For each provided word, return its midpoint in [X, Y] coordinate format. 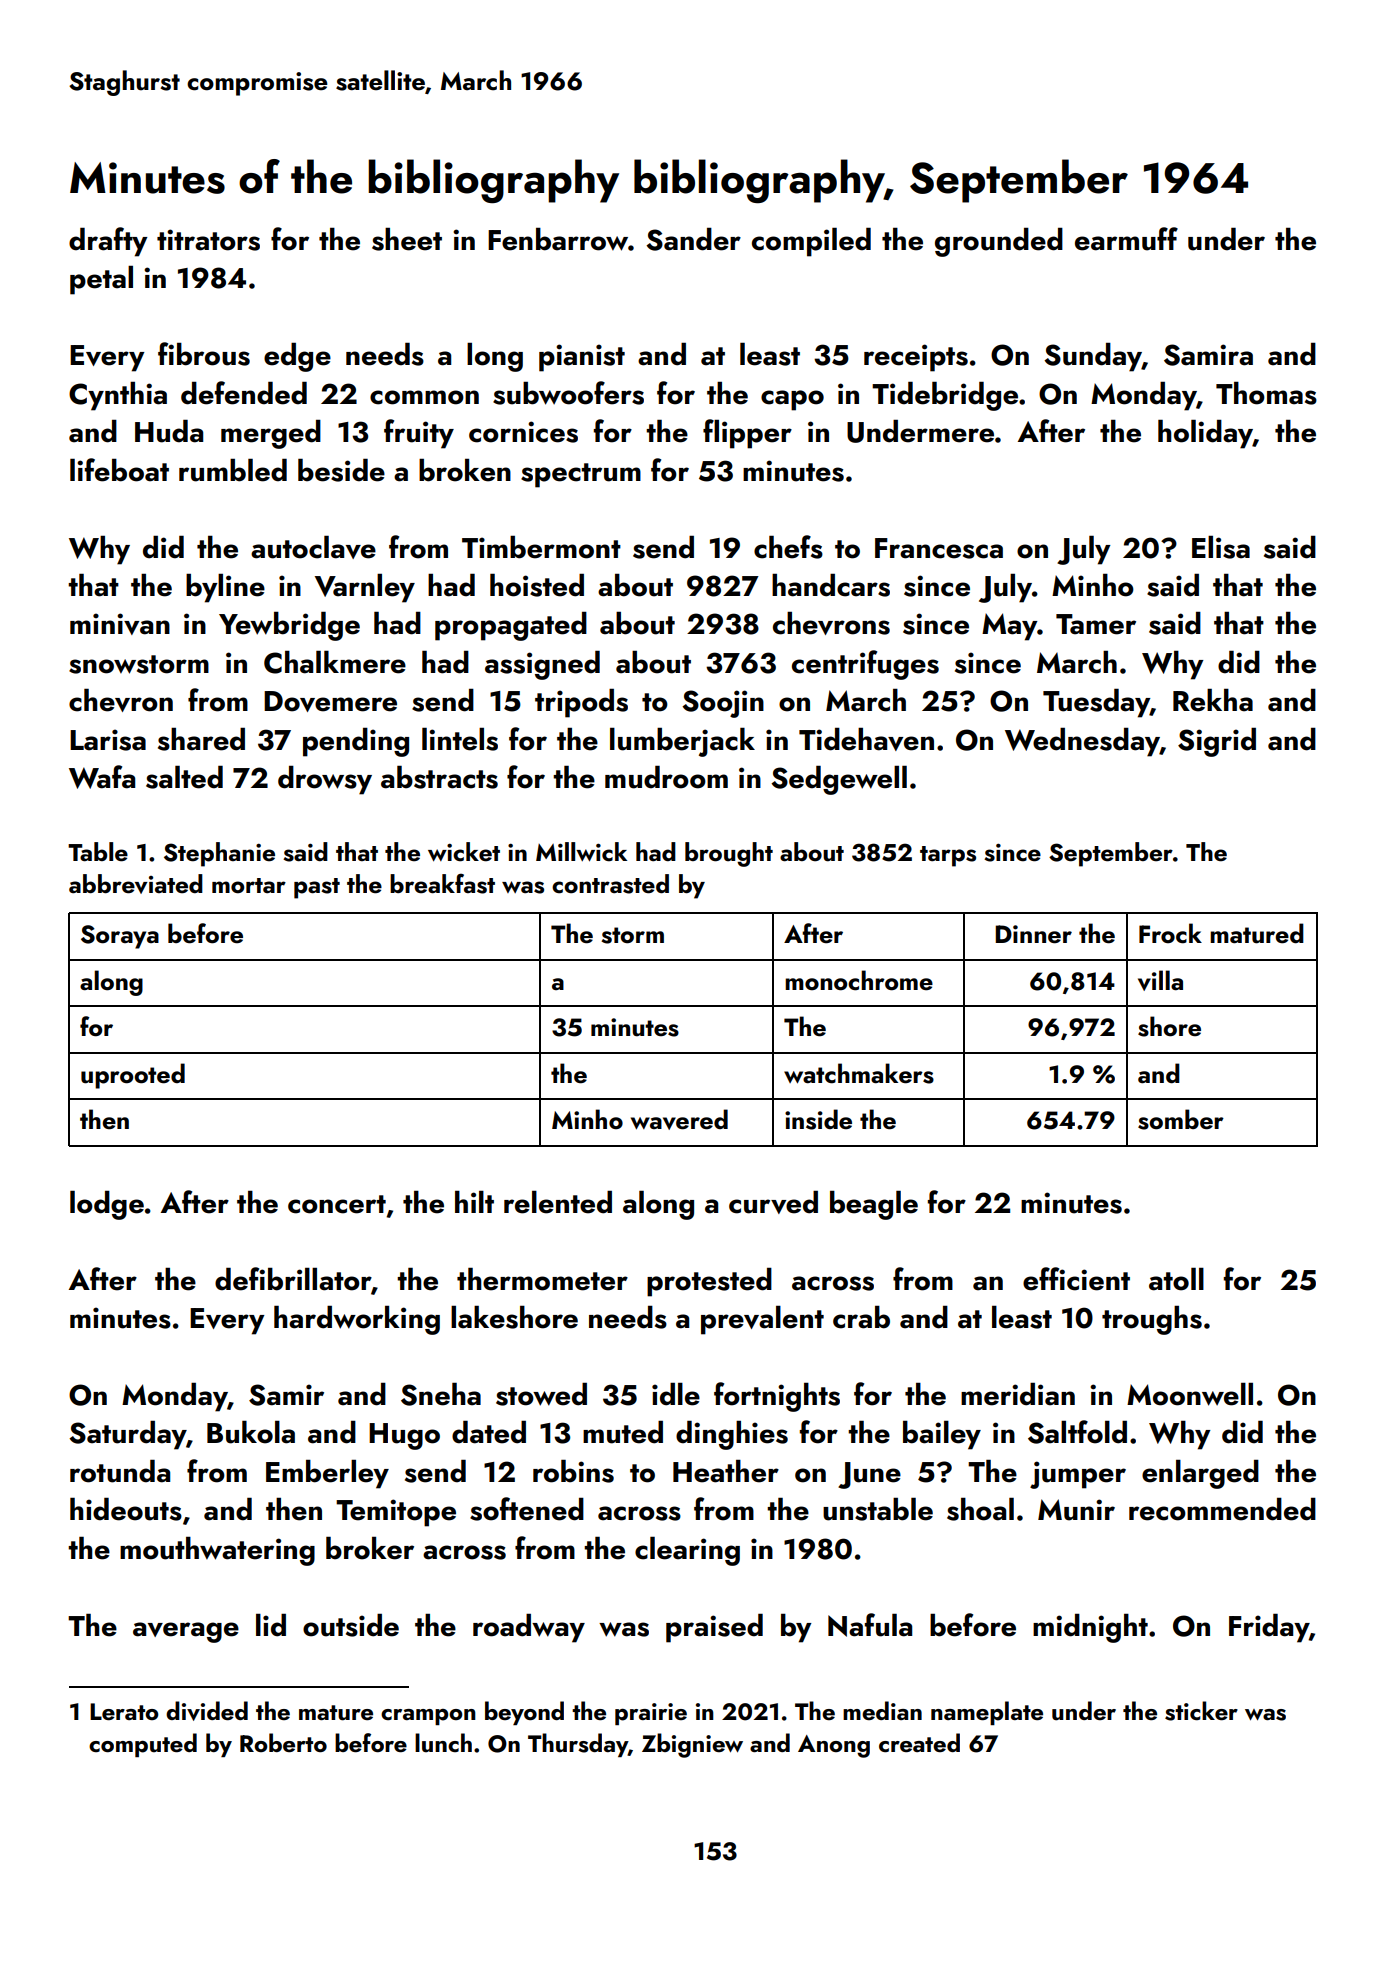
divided [207, 1711]
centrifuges [865, 665]
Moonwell [1190, 1394]
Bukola [251, 1432]
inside [818, 1119]
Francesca [939, 548]
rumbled [233, 470]
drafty [108, 242]
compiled [811, 242]
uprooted [133, 1076]
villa [1160, 980]
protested [709, 1282]
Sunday [1093, 357]
